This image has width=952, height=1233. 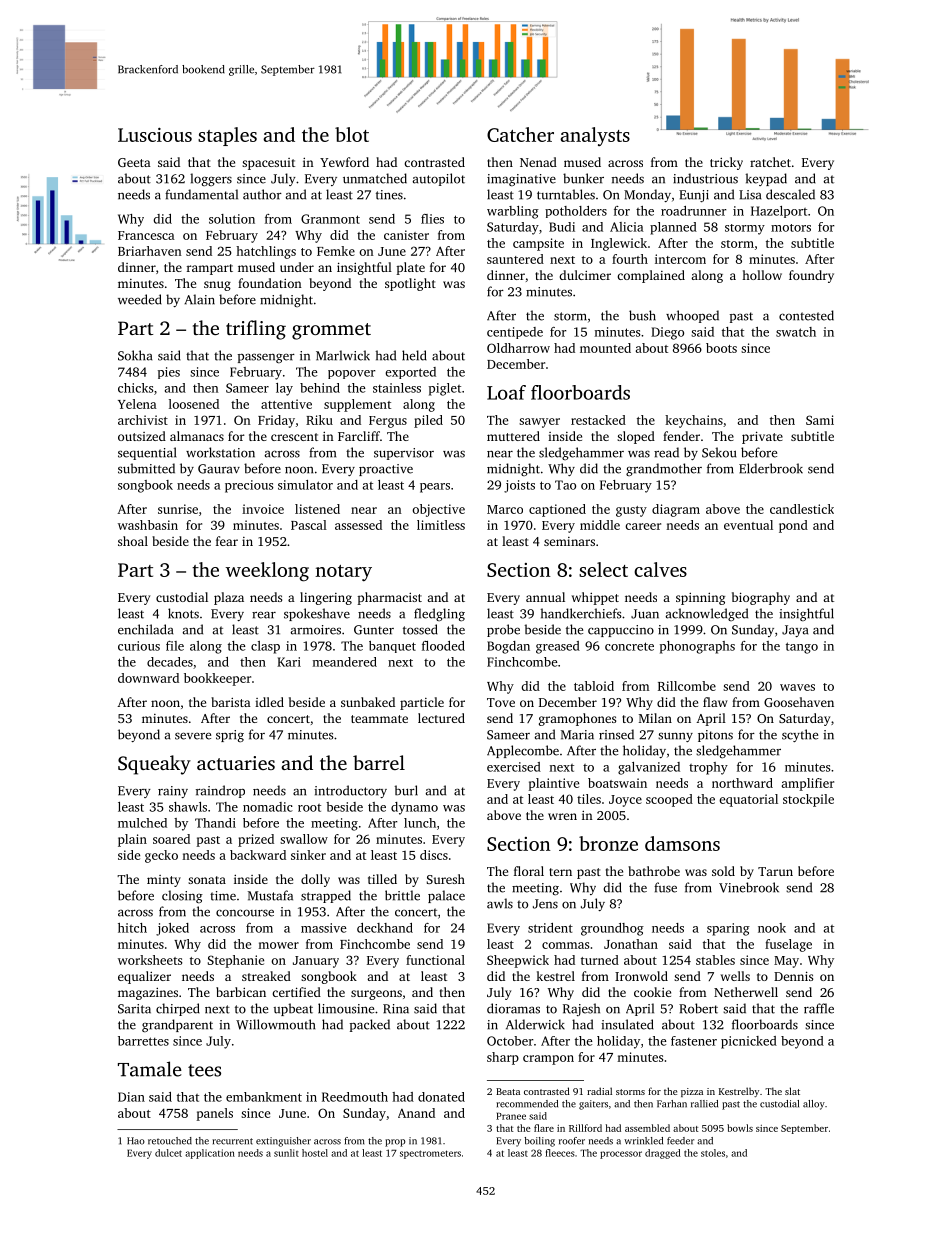 What do you see at coordinates (629, 646) in the image?
I see `concrete` at bounding box center [629, 646].
